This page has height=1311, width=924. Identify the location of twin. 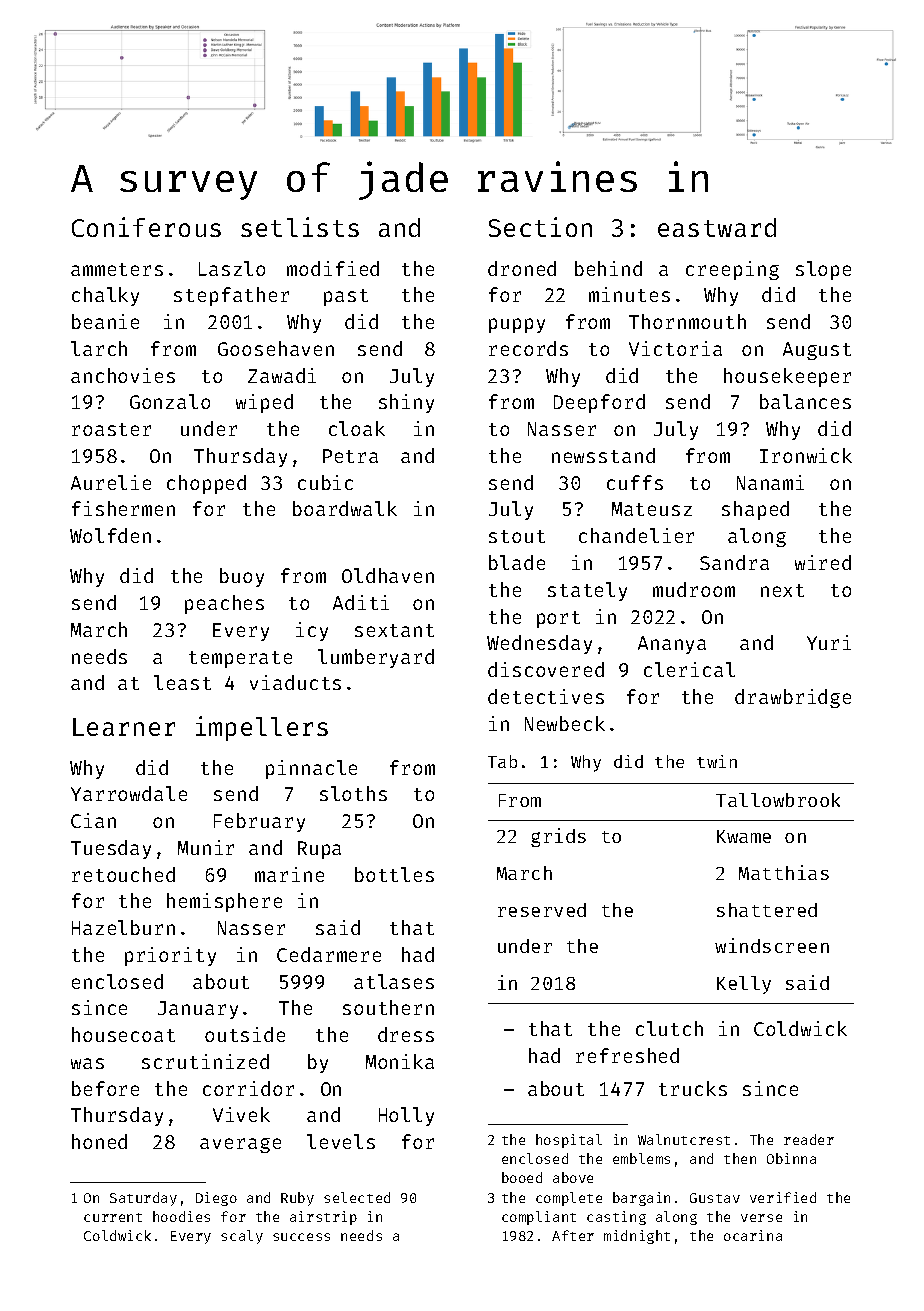
(717, 761).
